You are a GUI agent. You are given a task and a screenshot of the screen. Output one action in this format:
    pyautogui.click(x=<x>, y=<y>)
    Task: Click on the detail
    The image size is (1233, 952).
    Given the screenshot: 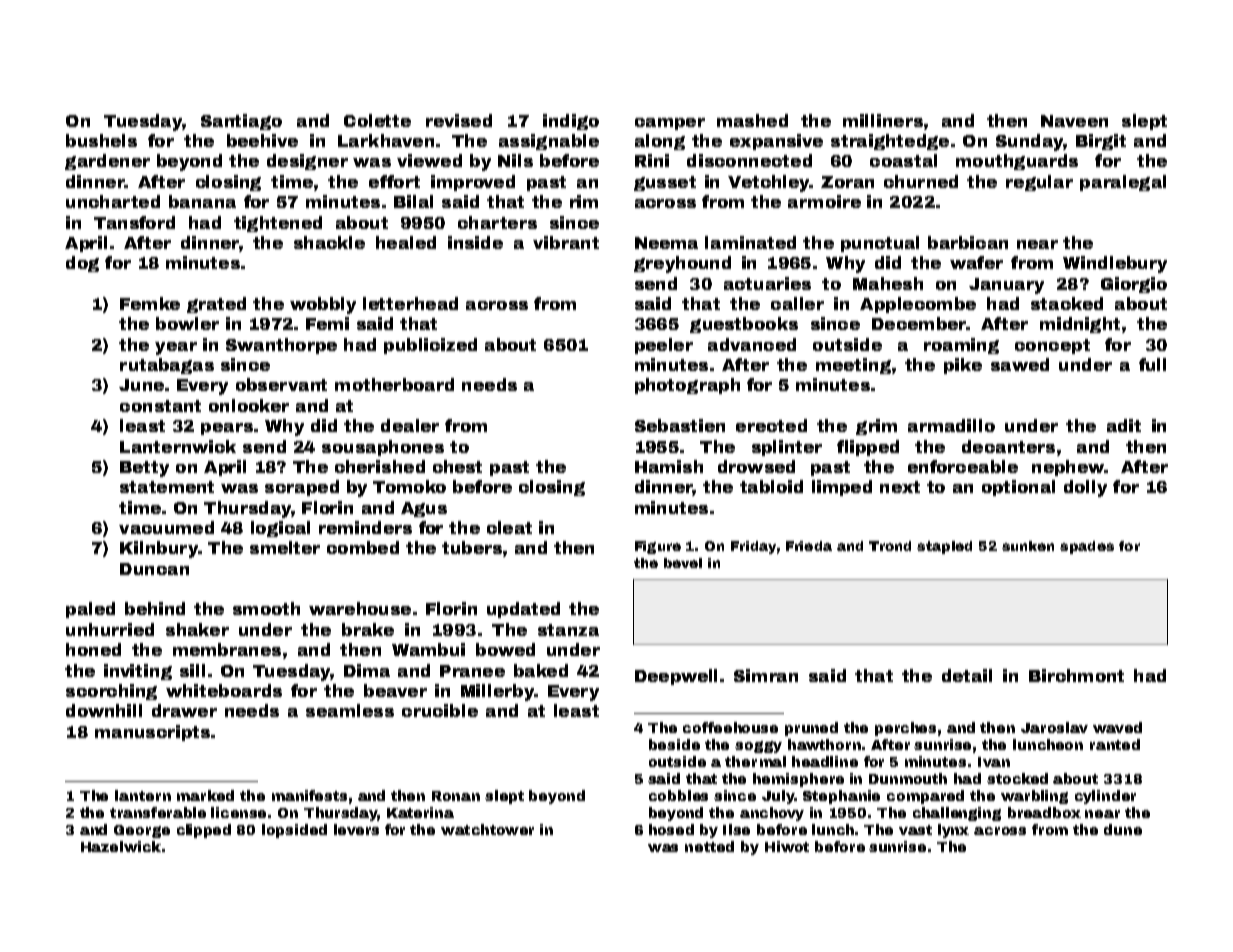 What is the action you would take?
    pyautogui.click(x=967, y=675)
